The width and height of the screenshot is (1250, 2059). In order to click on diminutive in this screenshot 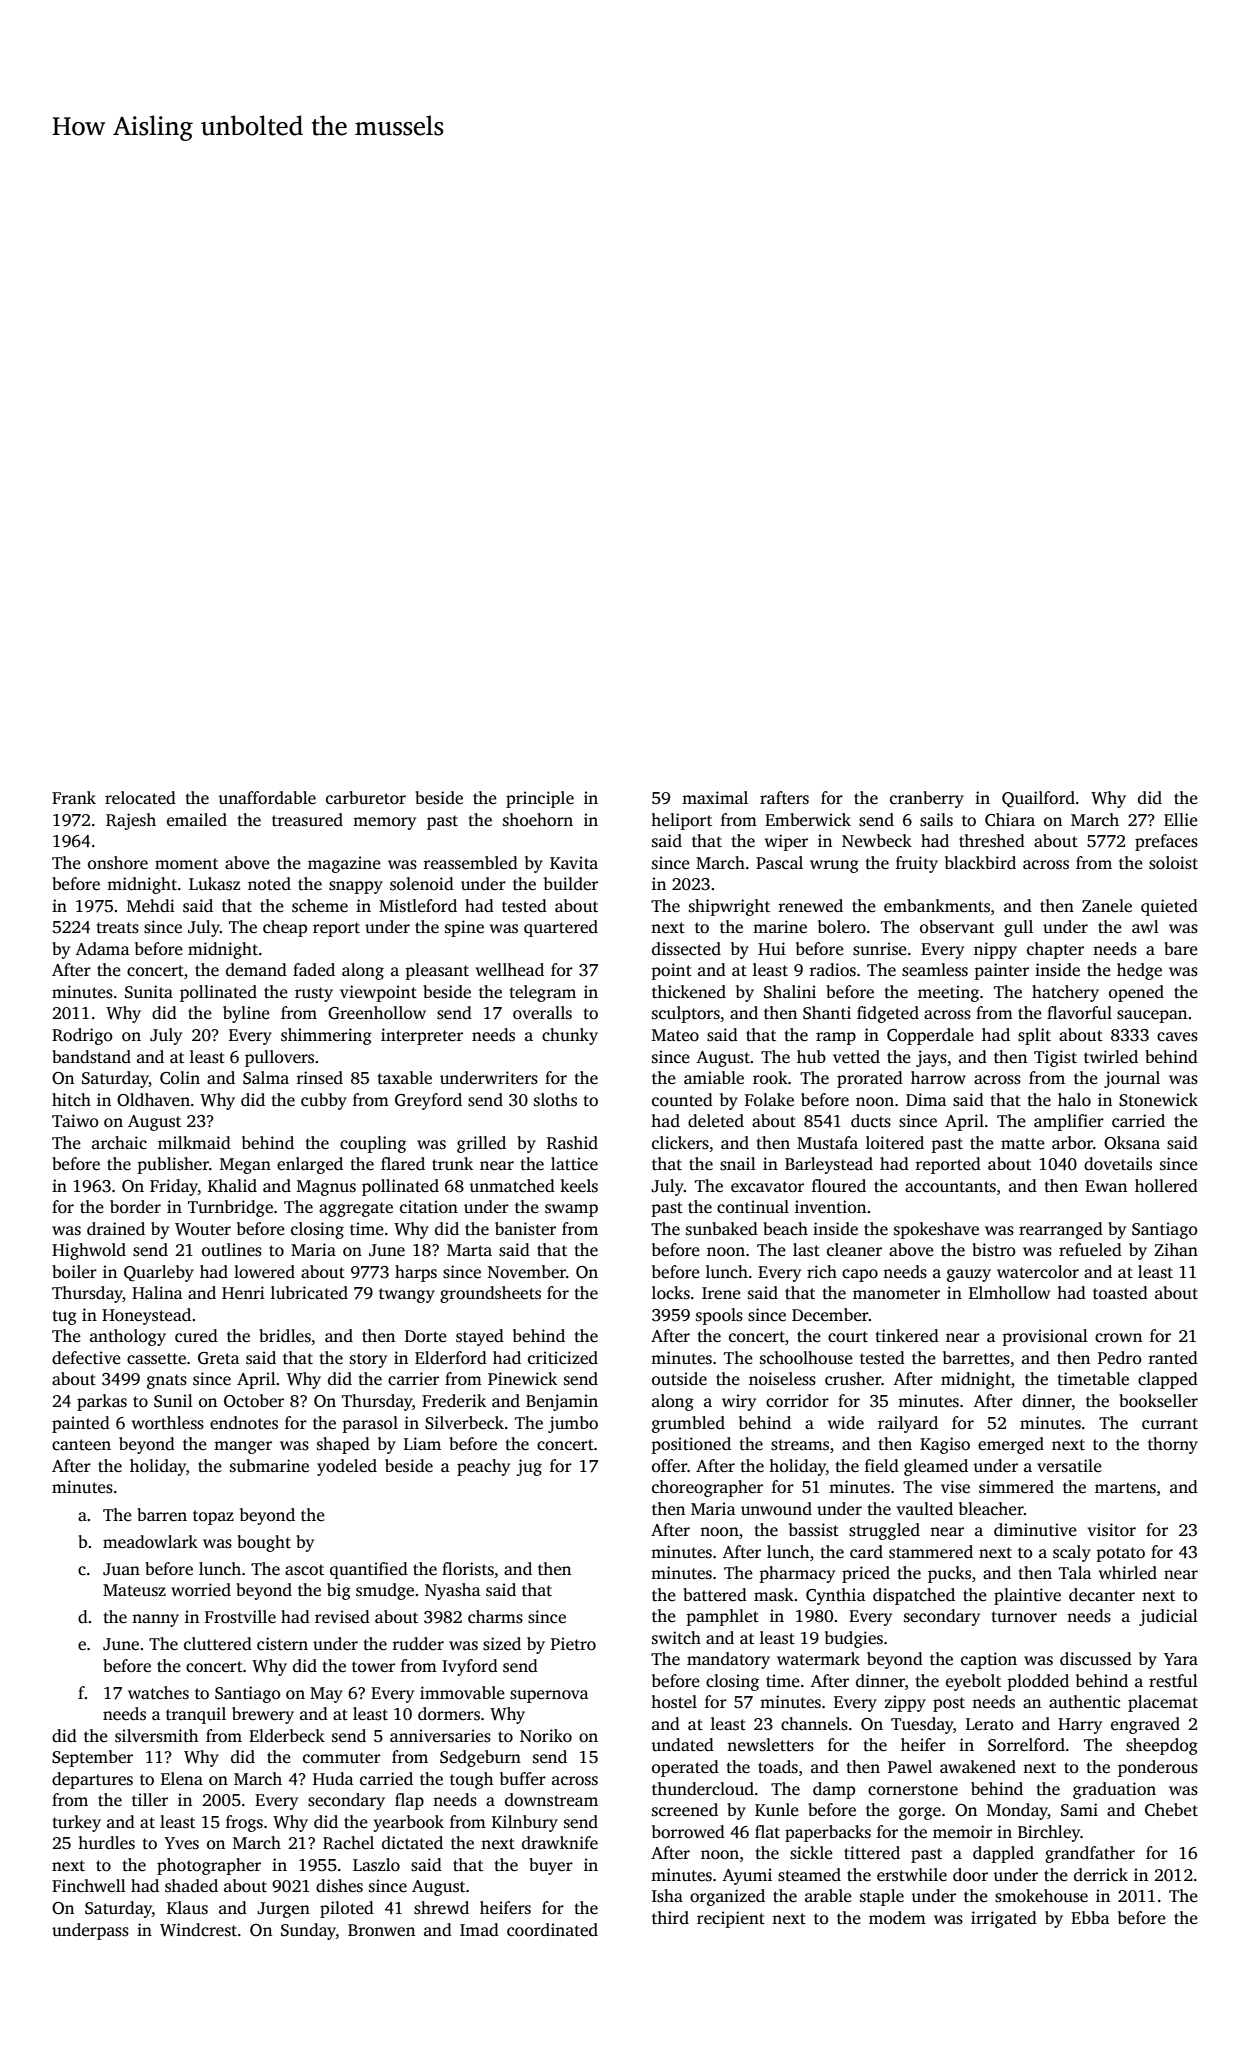, I will do `click(1035, 1530)`.
